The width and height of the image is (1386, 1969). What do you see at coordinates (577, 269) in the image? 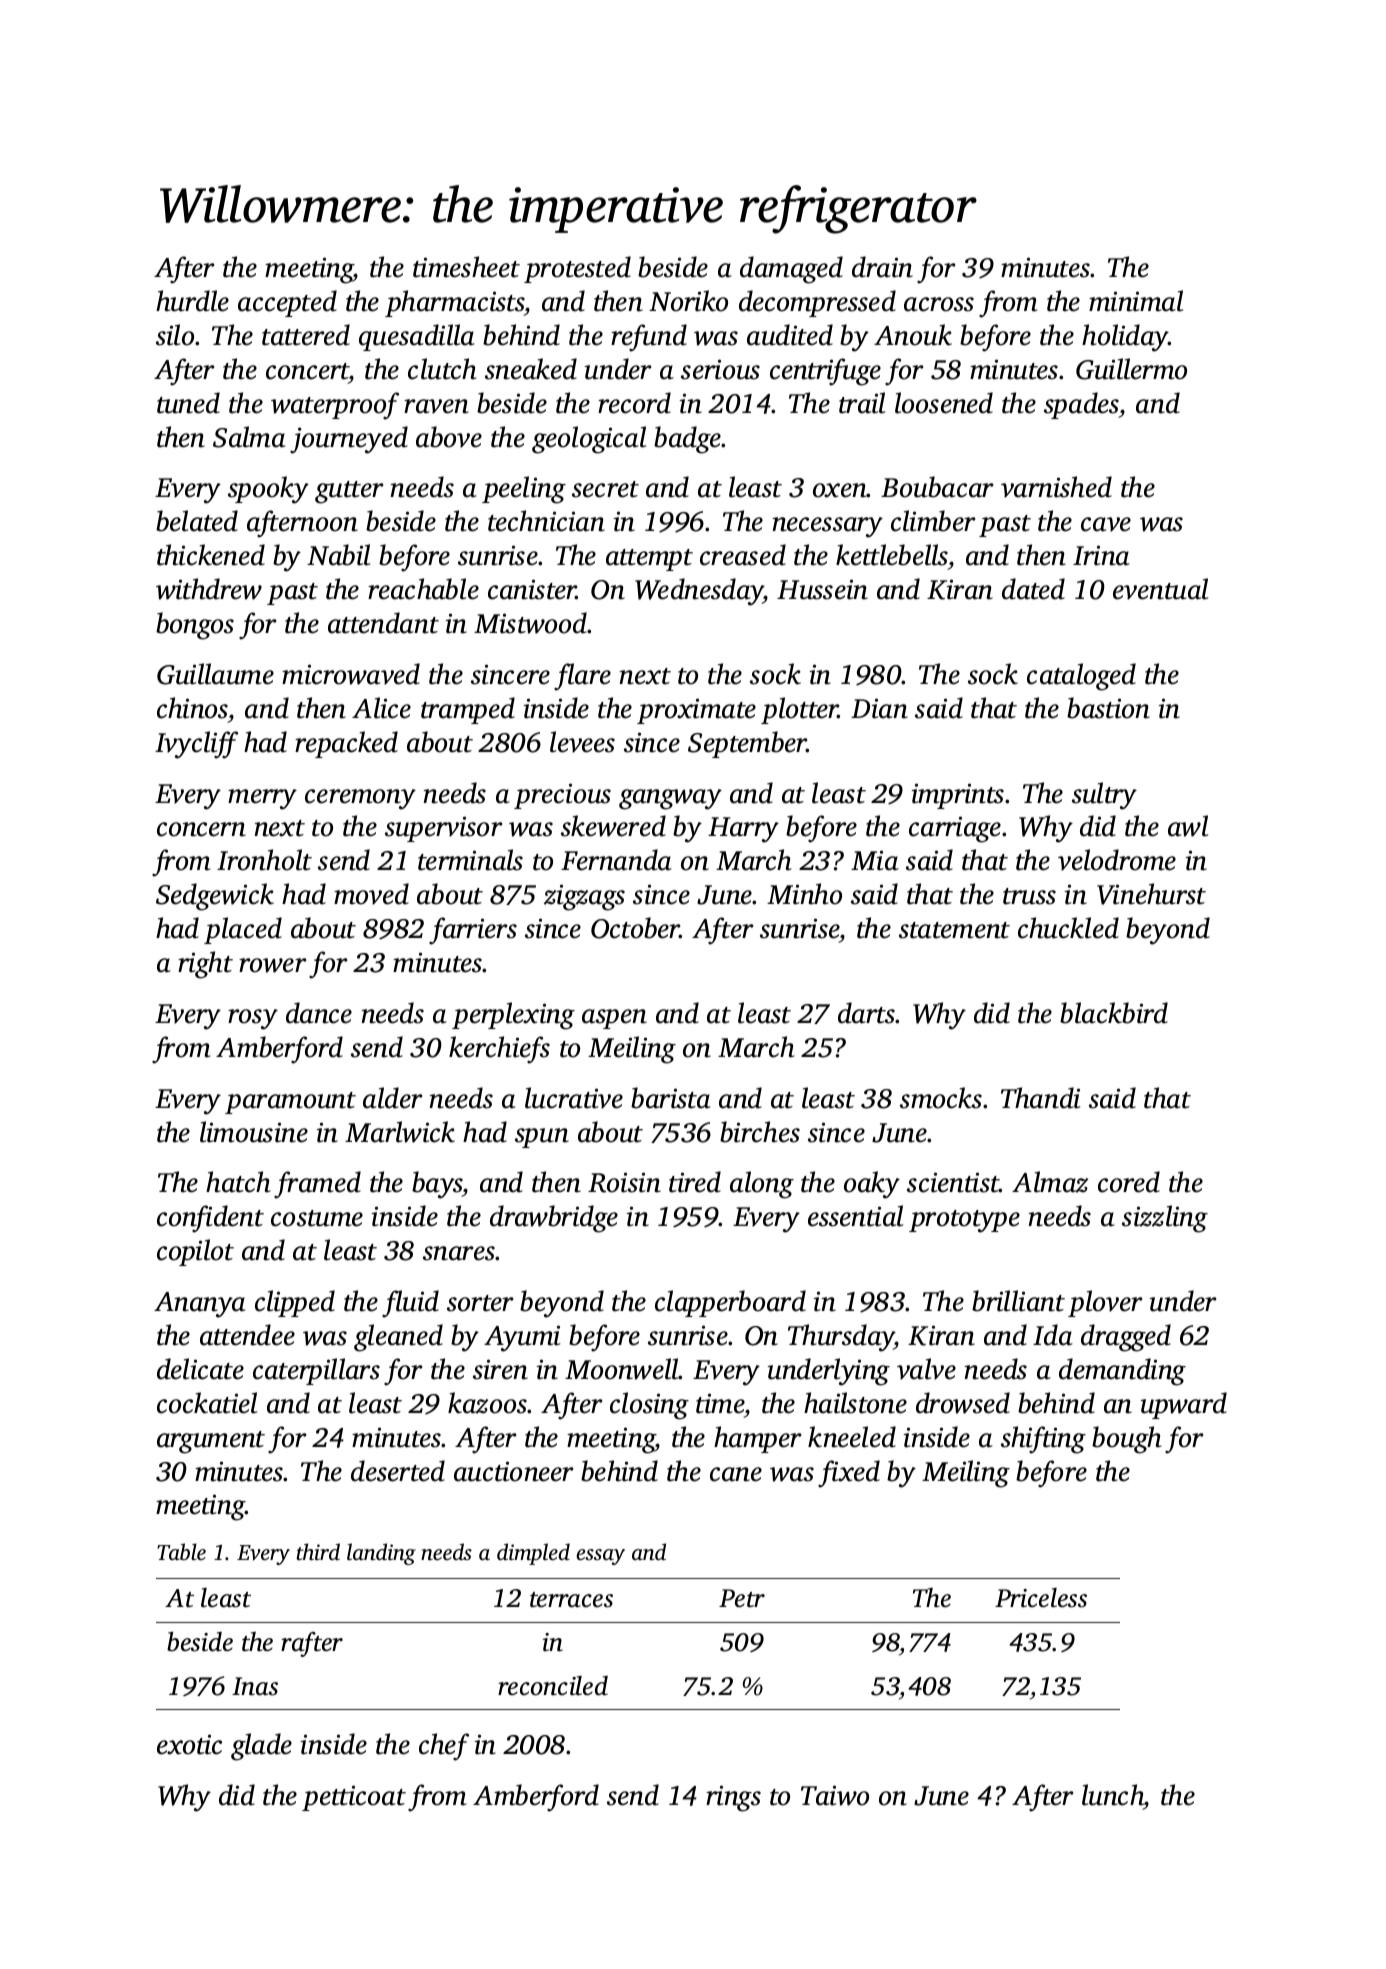
I see `protested` at bounding box center [577, 269].
